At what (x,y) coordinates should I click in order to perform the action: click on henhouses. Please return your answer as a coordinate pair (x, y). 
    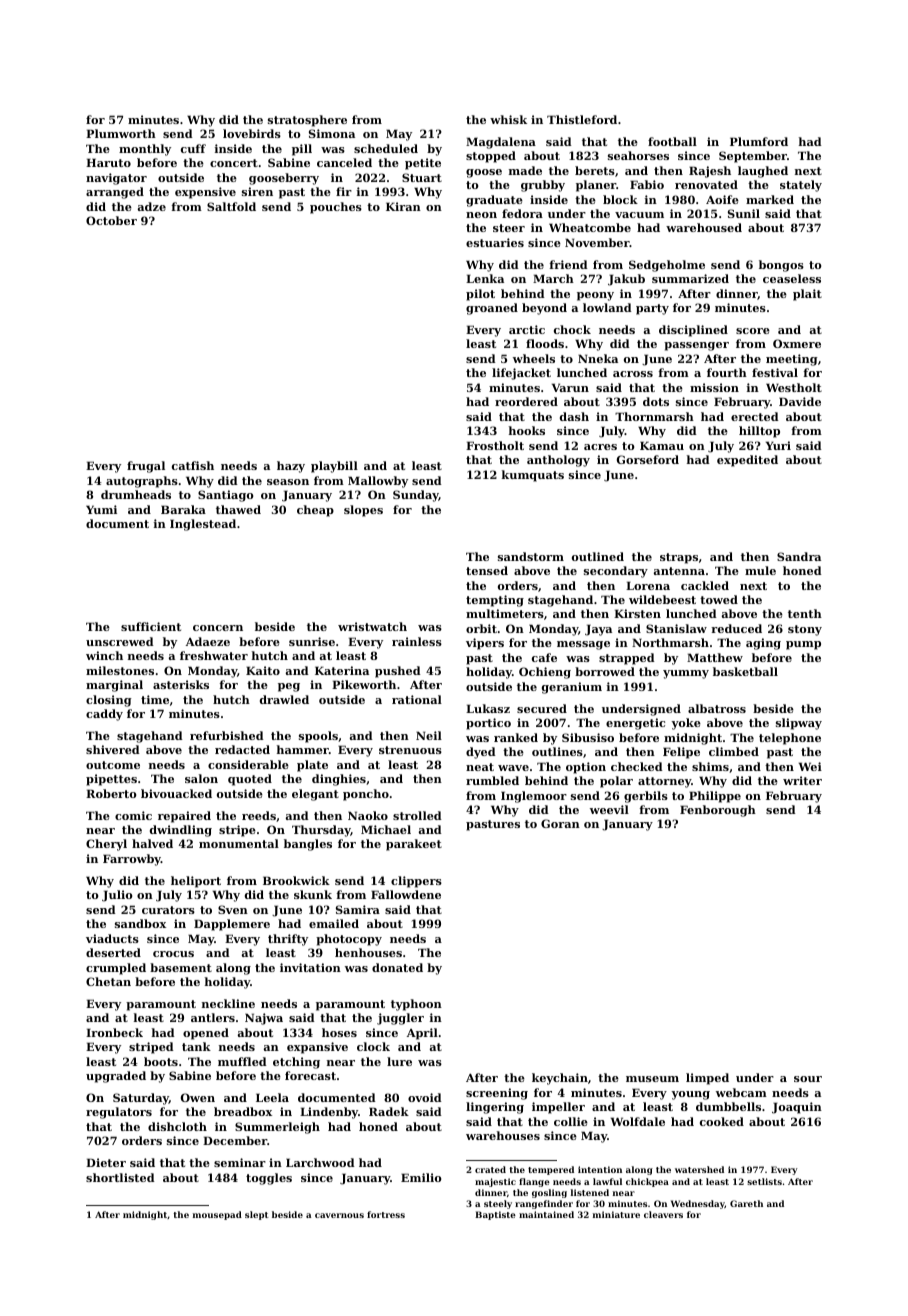
    Looking at the image, I should click on (368, 952).
